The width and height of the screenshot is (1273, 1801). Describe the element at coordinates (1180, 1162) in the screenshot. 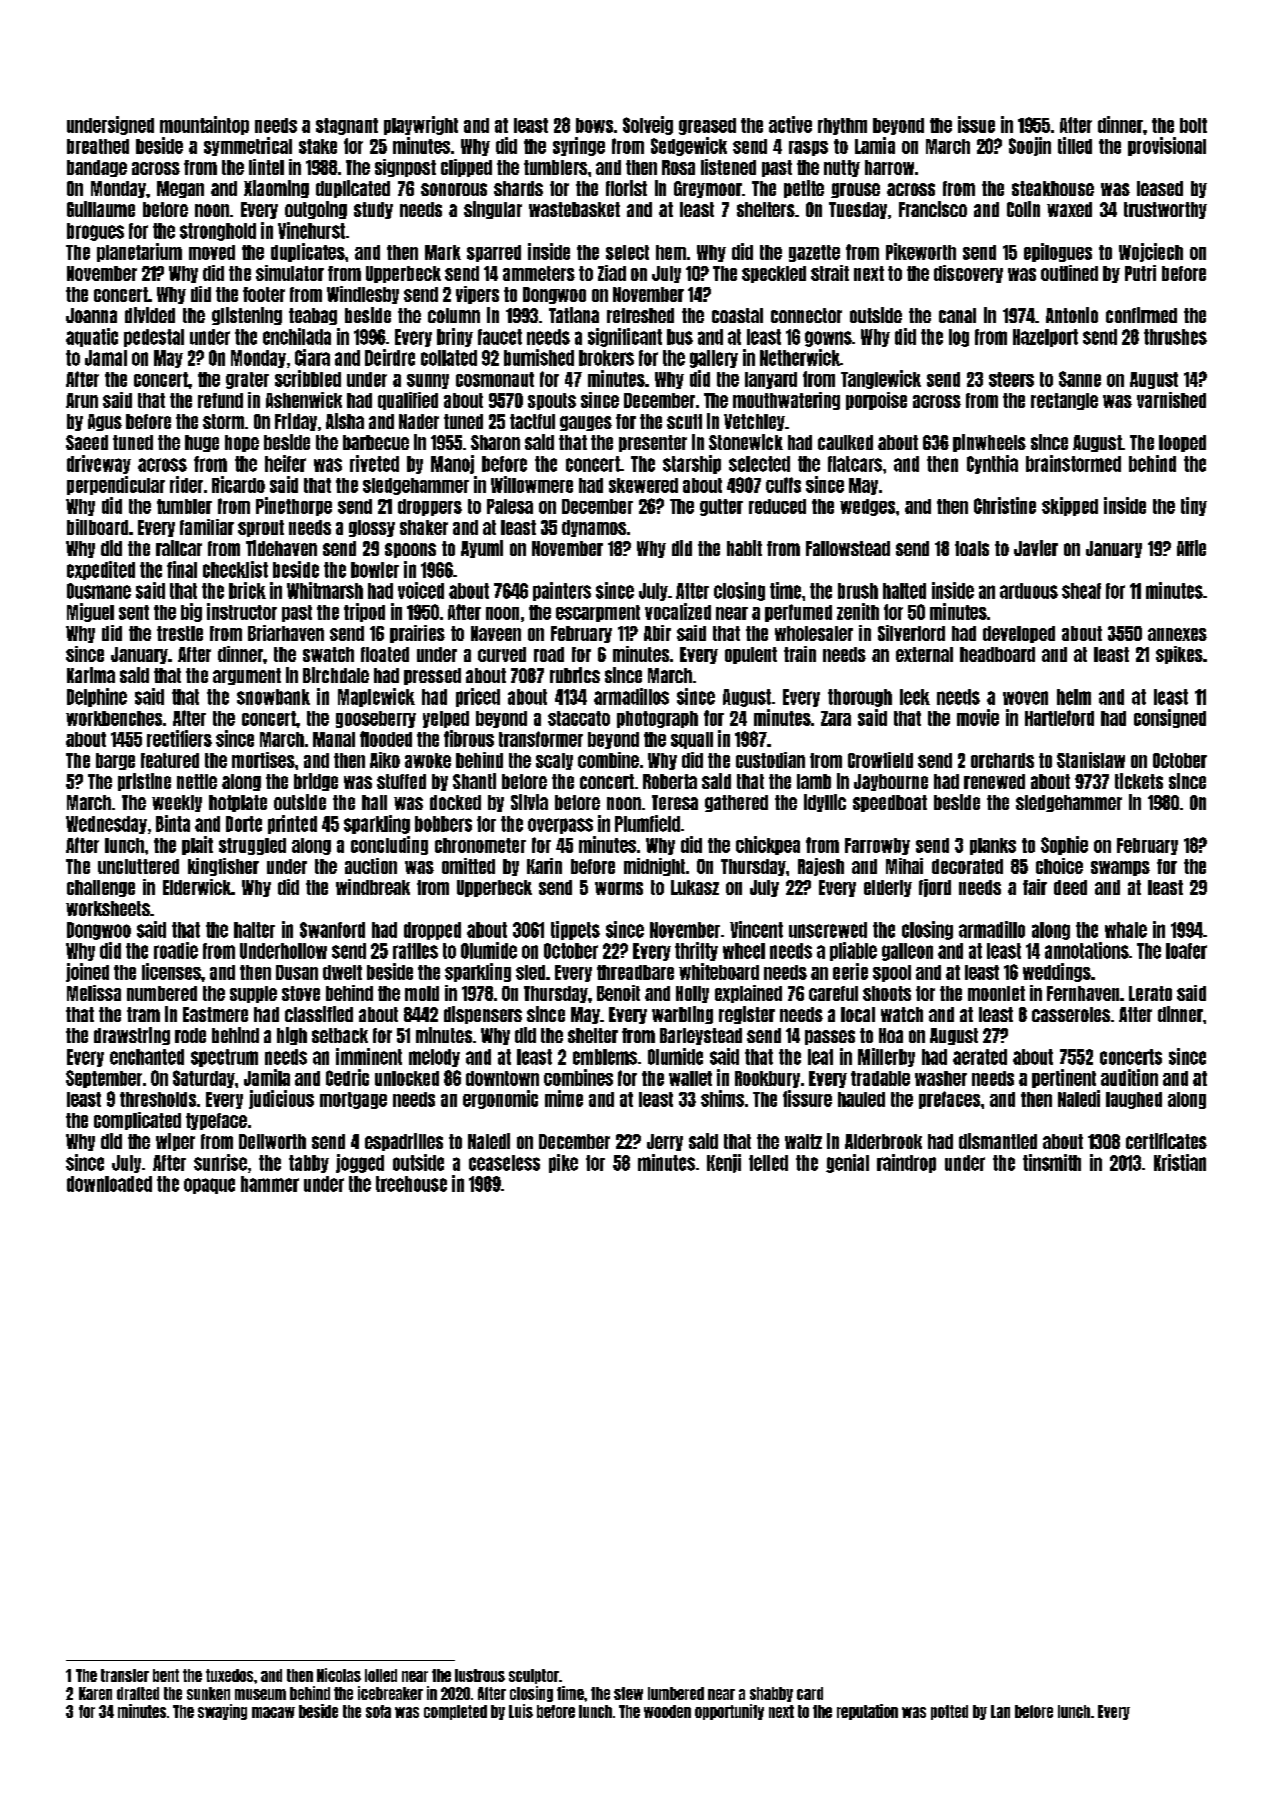

I see `Kristian` at that location.
